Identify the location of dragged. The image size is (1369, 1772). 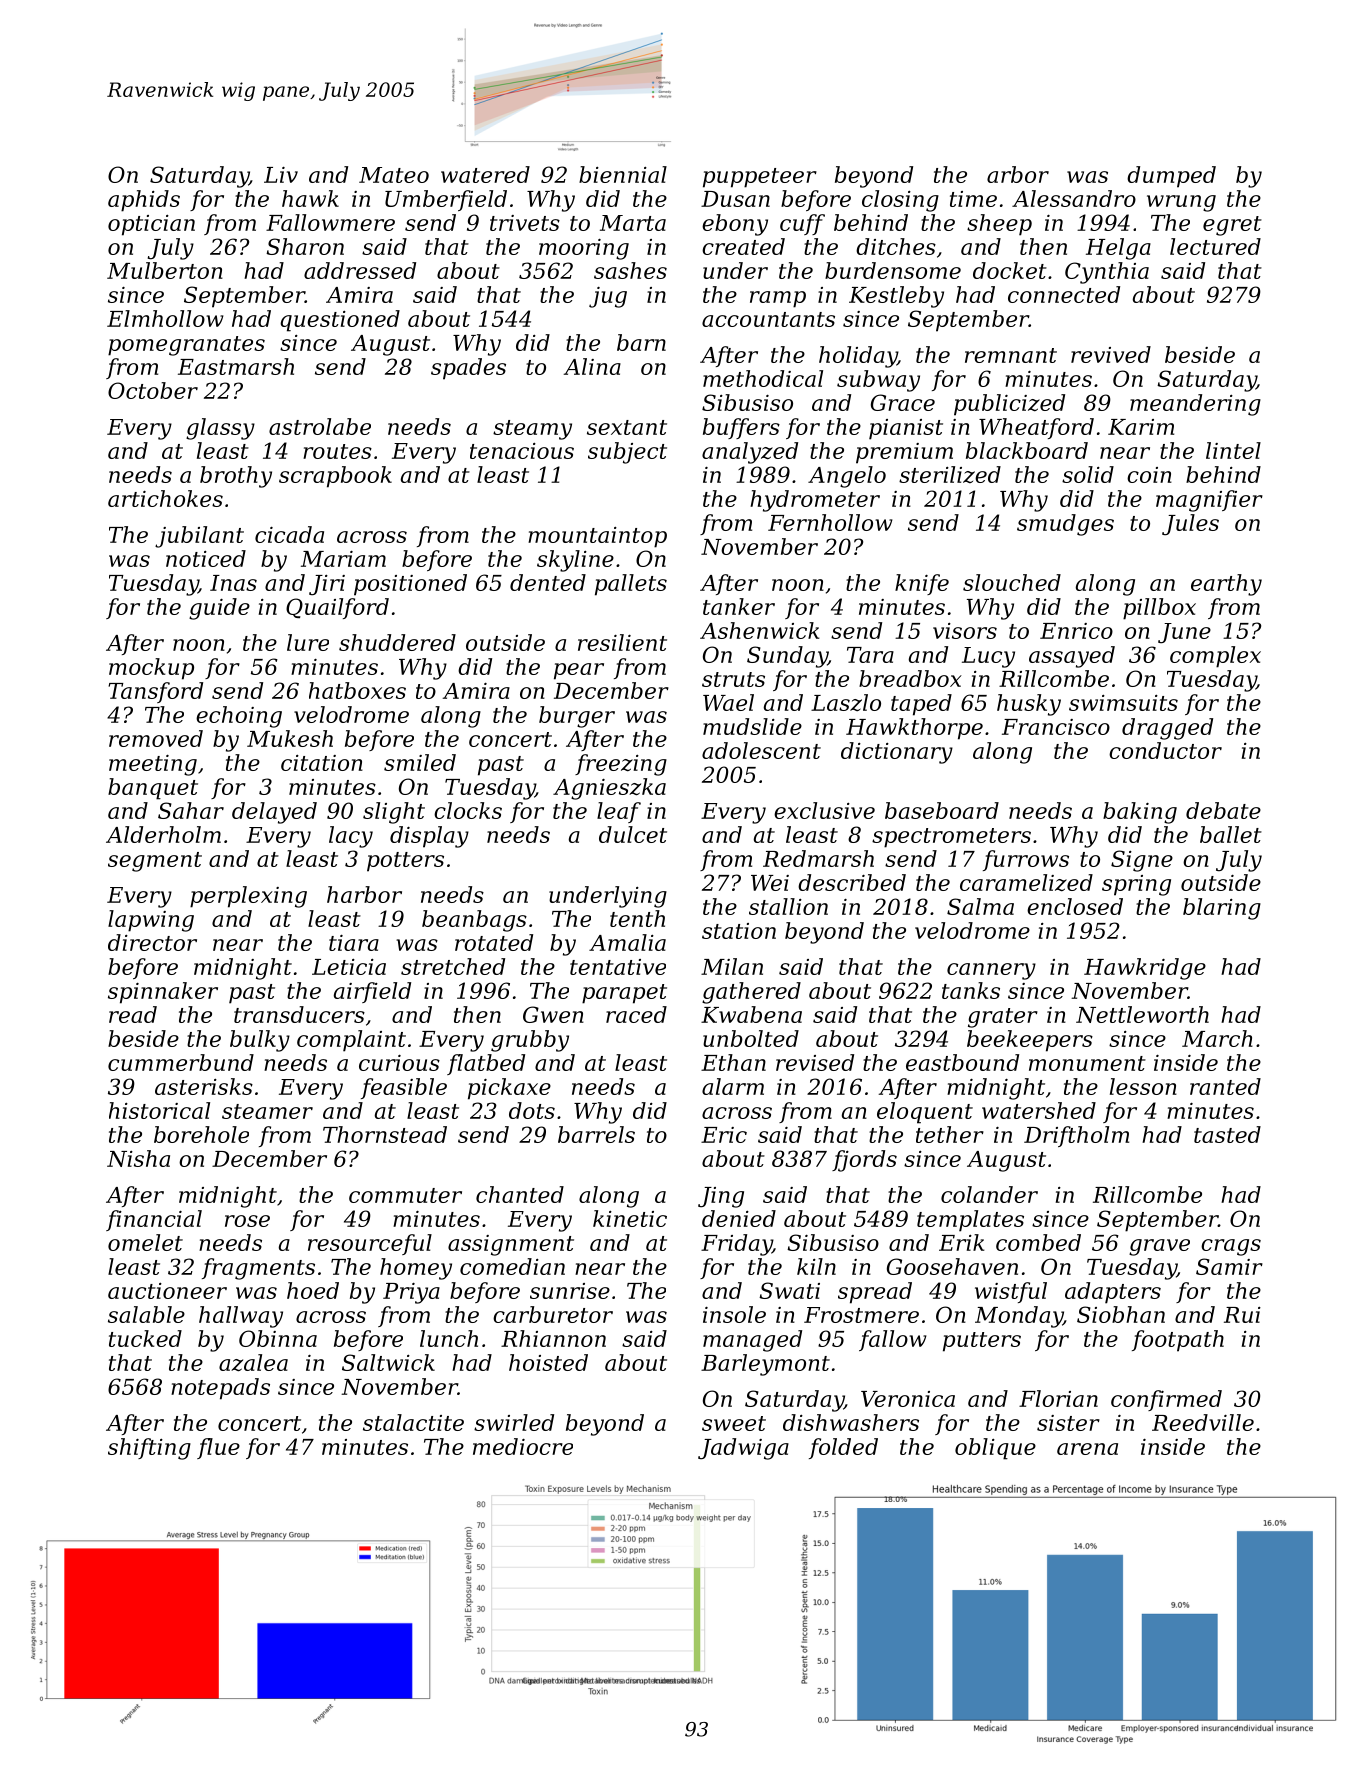
(1167, 729).
